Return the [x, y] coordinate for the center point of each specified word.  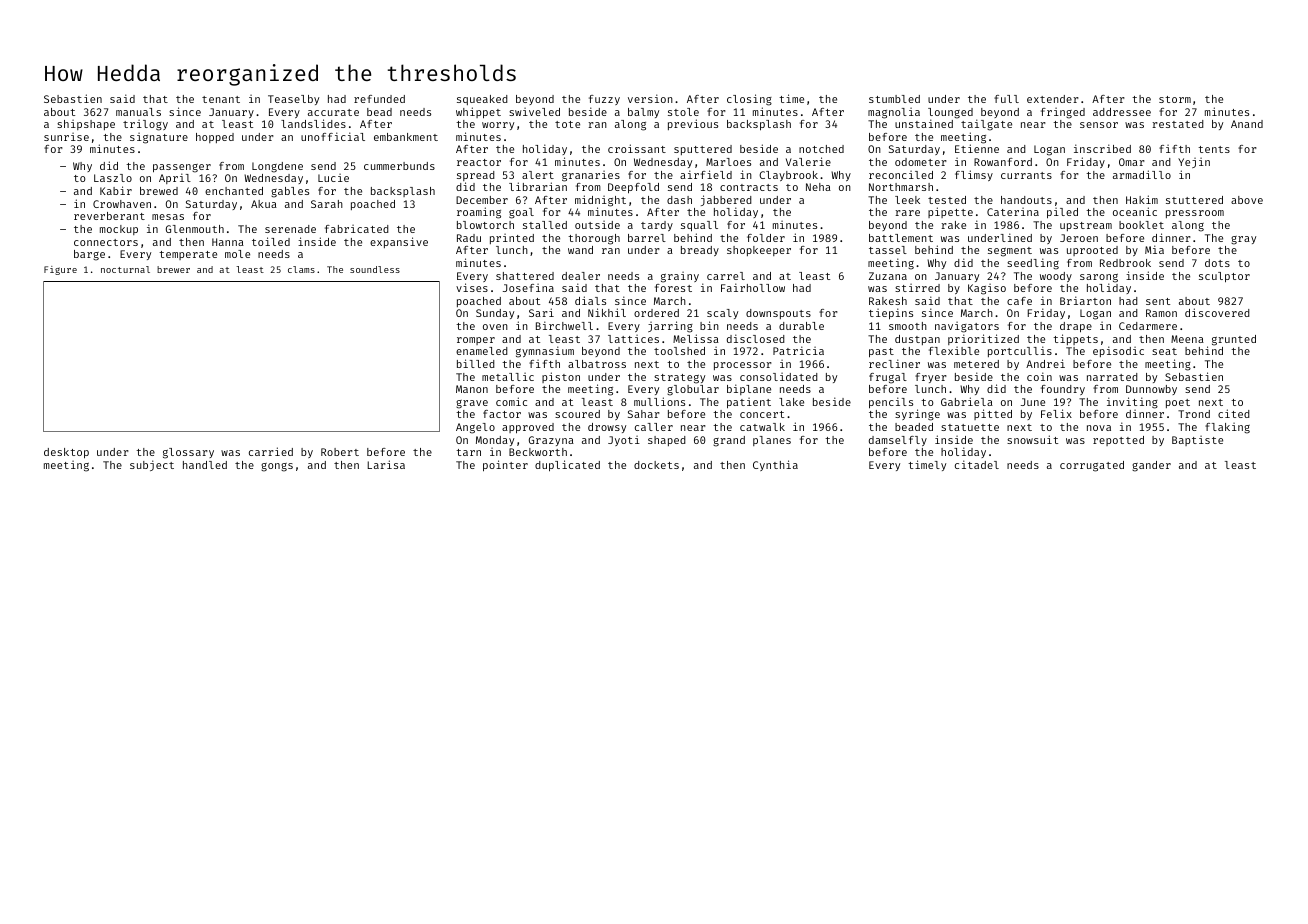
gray [1243, 240]
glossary [188, 453]
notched [821, 149]
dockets [656, 465]
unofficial [333, 136]
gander [1151, 466]
